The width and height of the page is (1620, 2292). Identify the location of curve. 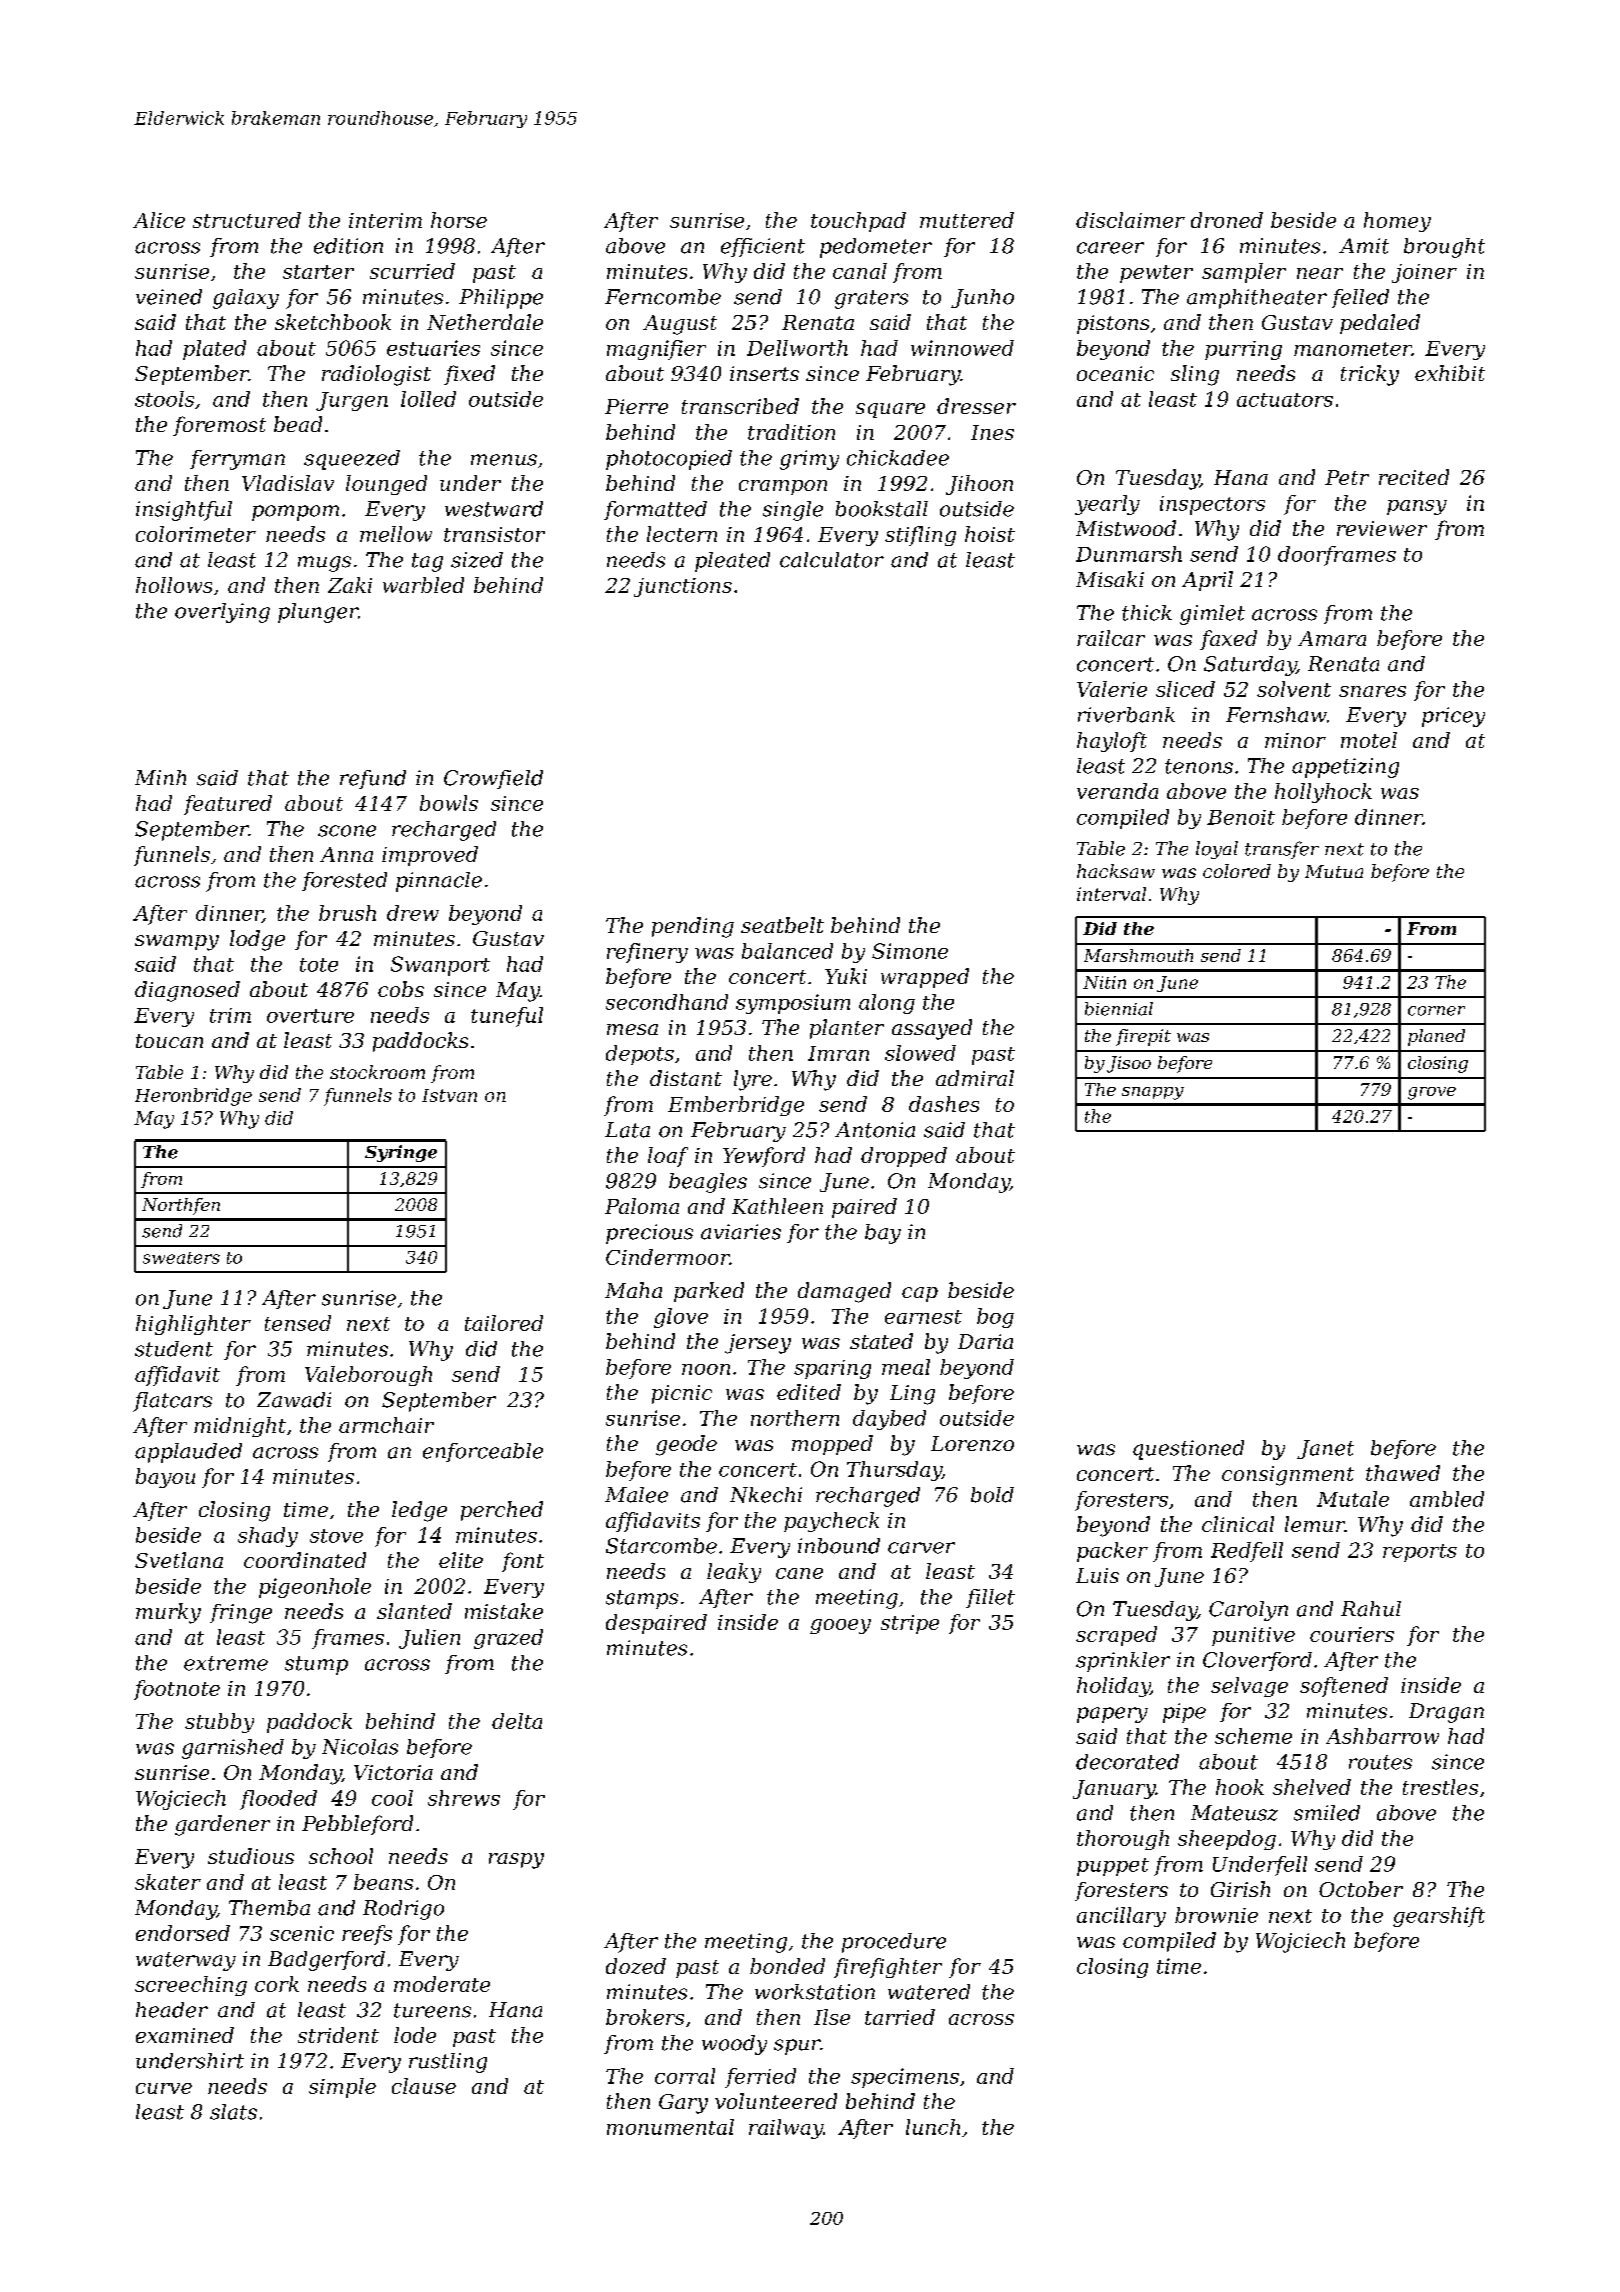
(164, 2088).
